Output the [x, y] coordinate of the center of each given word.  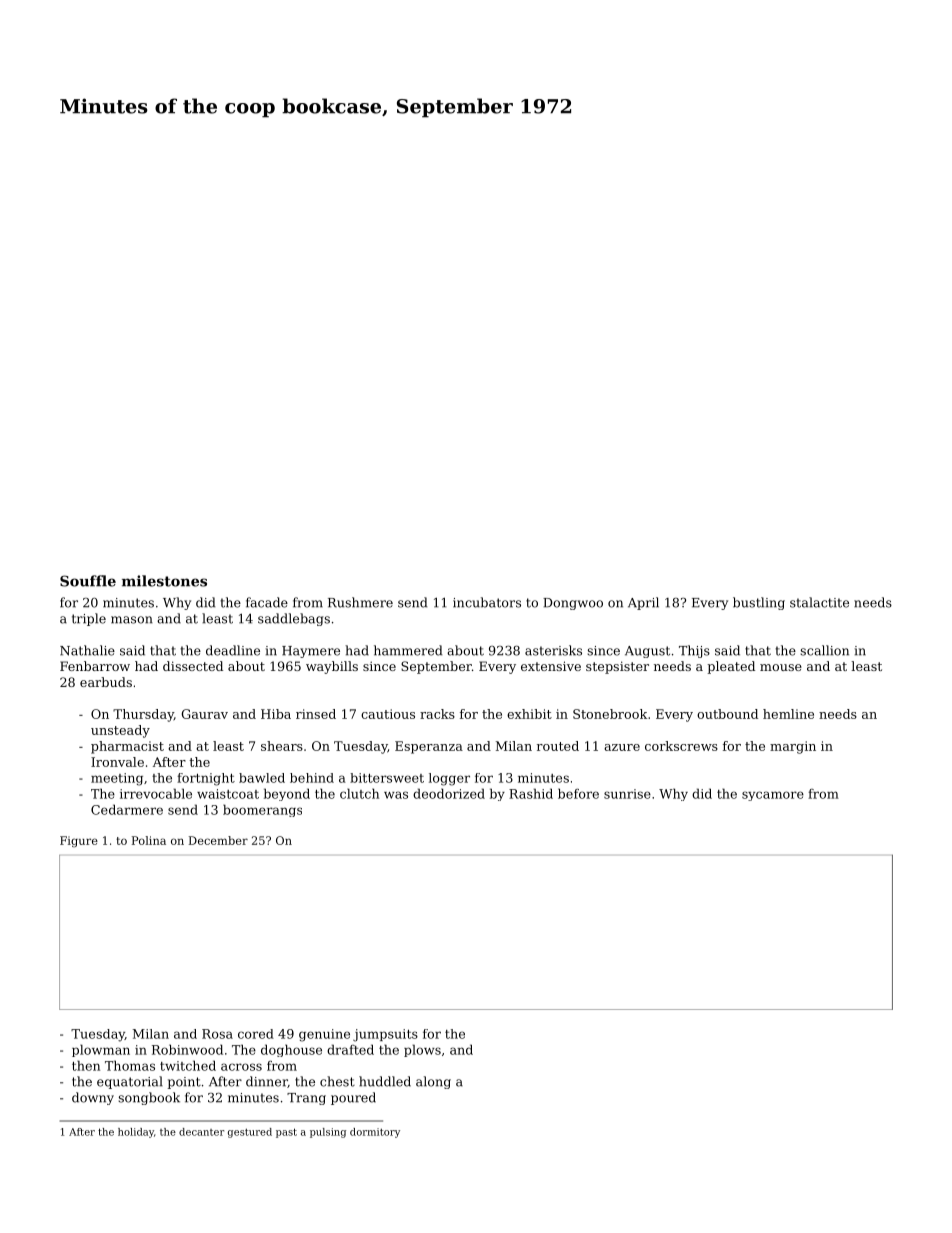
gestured [250, 1133]
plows [422, 1050]
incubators [487, 602]
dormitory [375, 1133]
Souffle [88, 581]
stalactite [819, 602]
